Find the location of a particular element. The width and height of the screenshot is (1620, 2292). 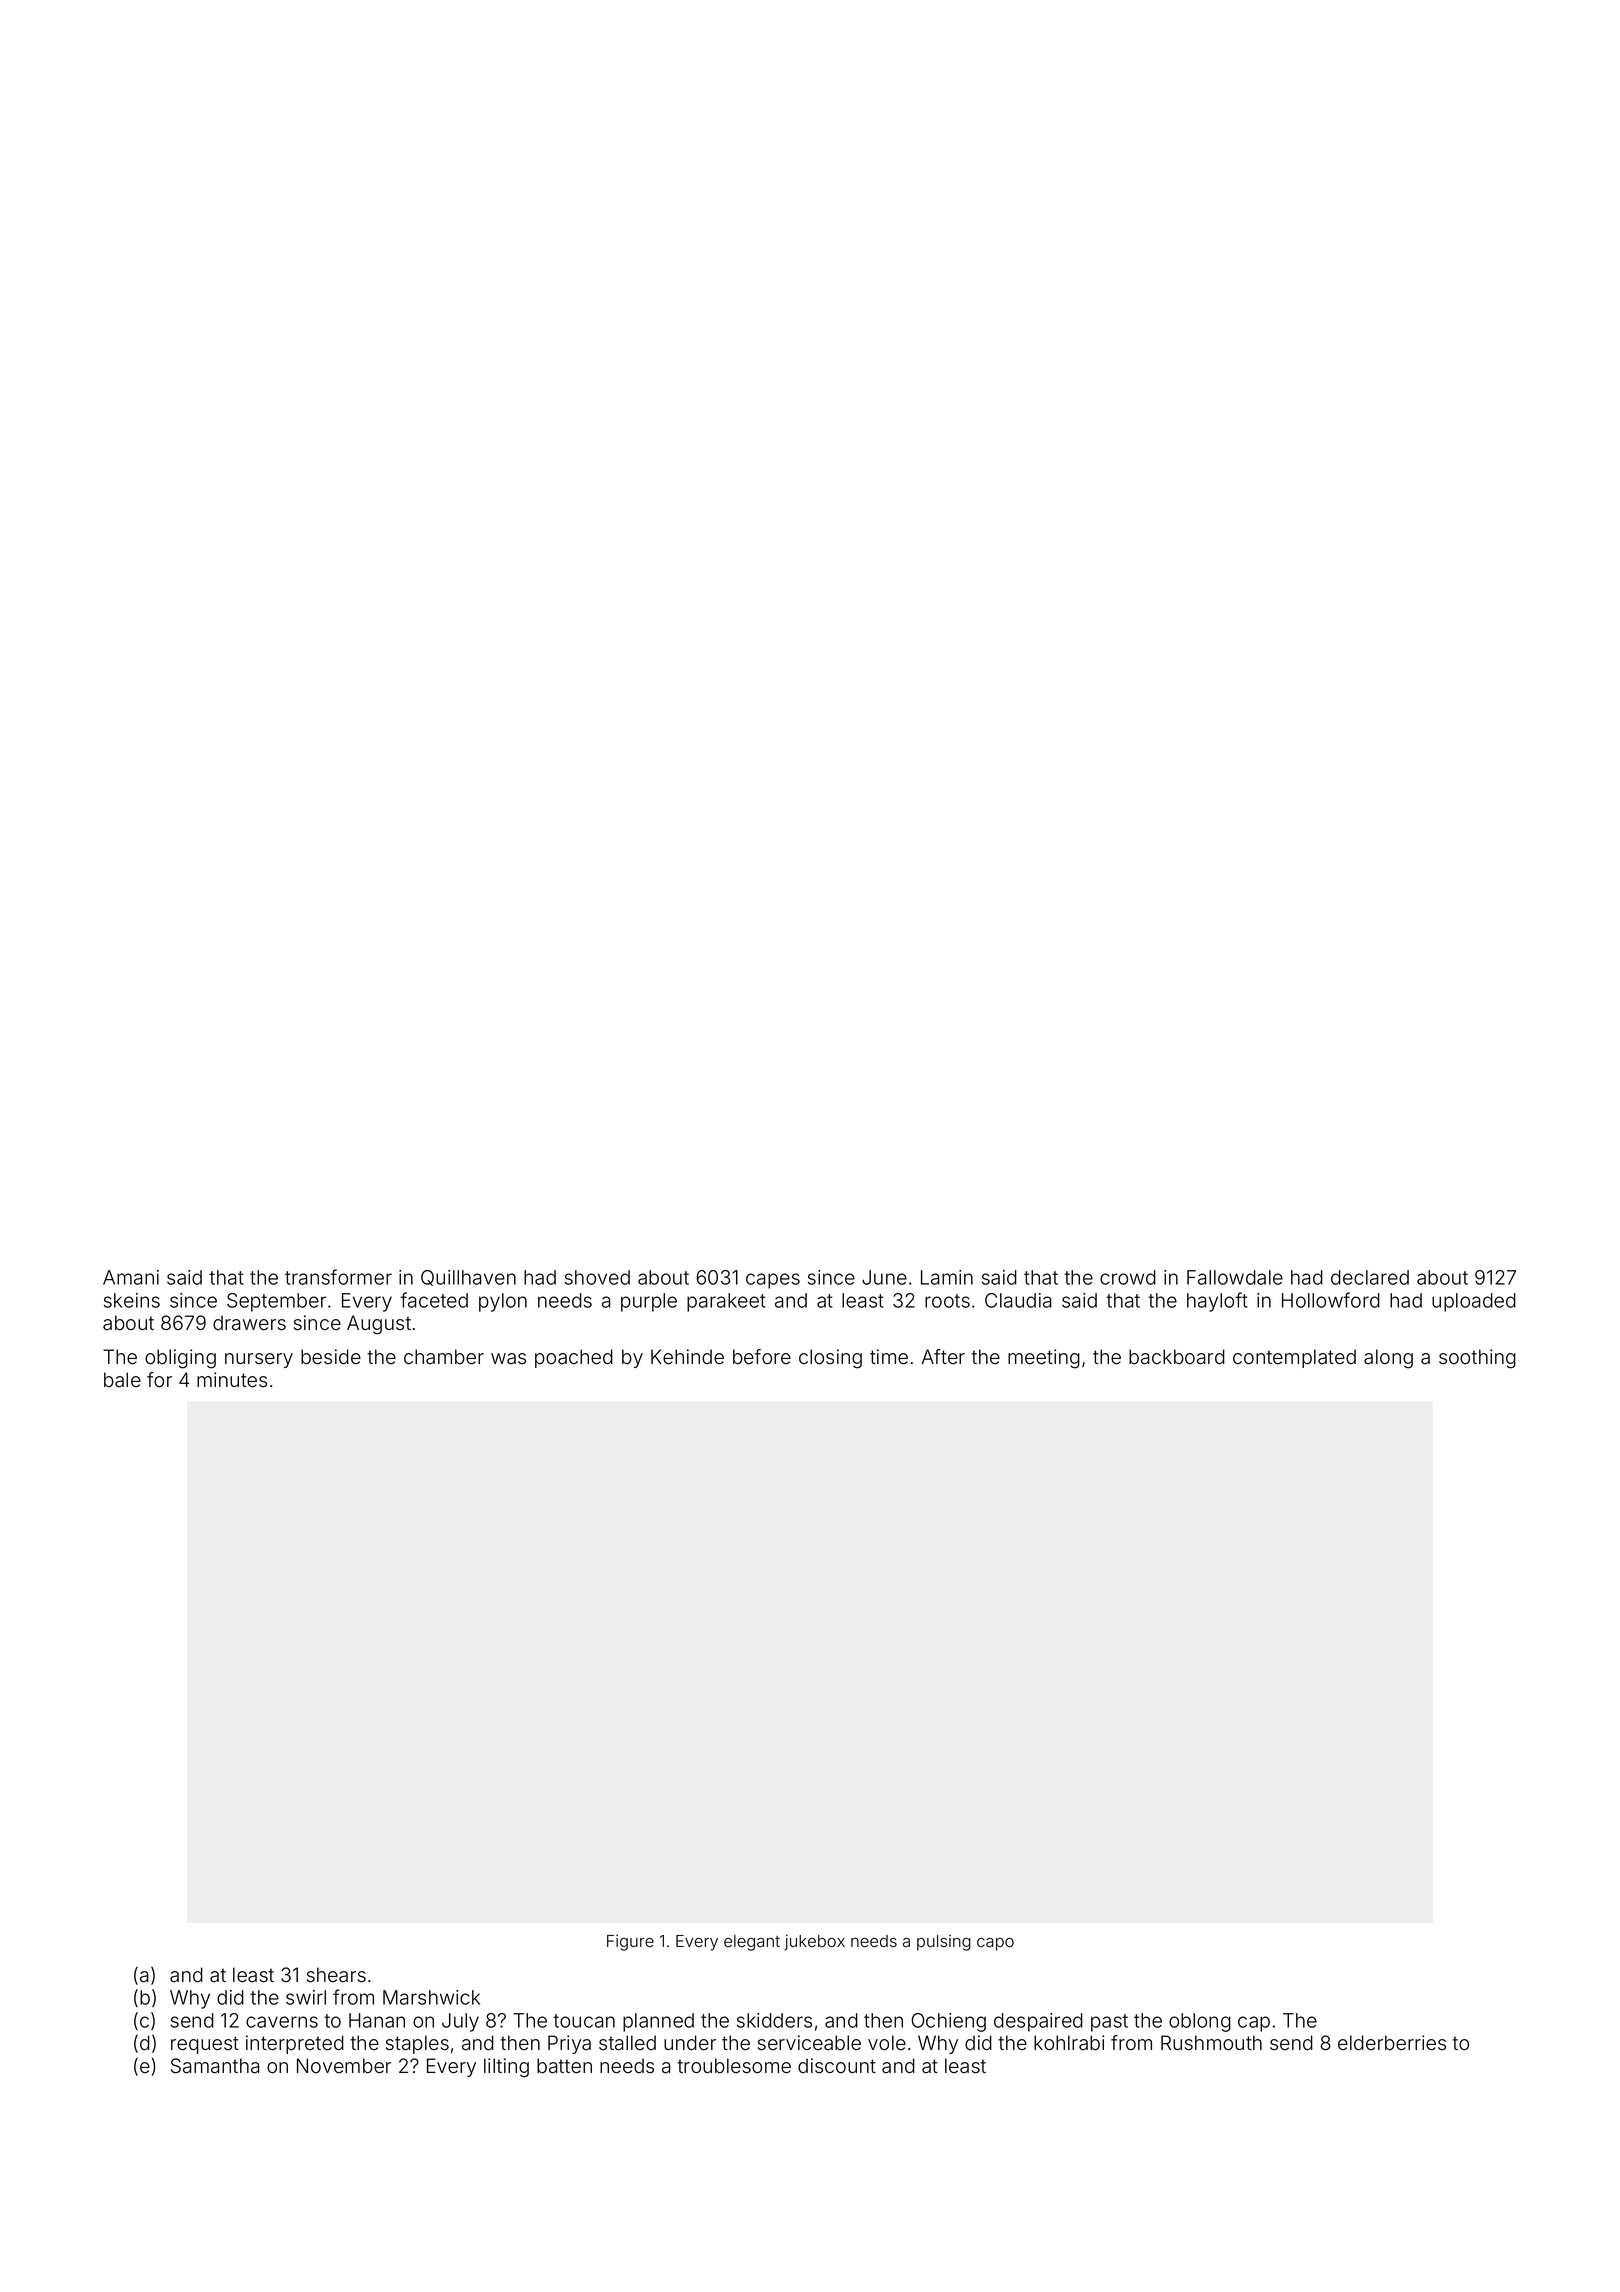

shears is located at coordinates (336, 1975).
